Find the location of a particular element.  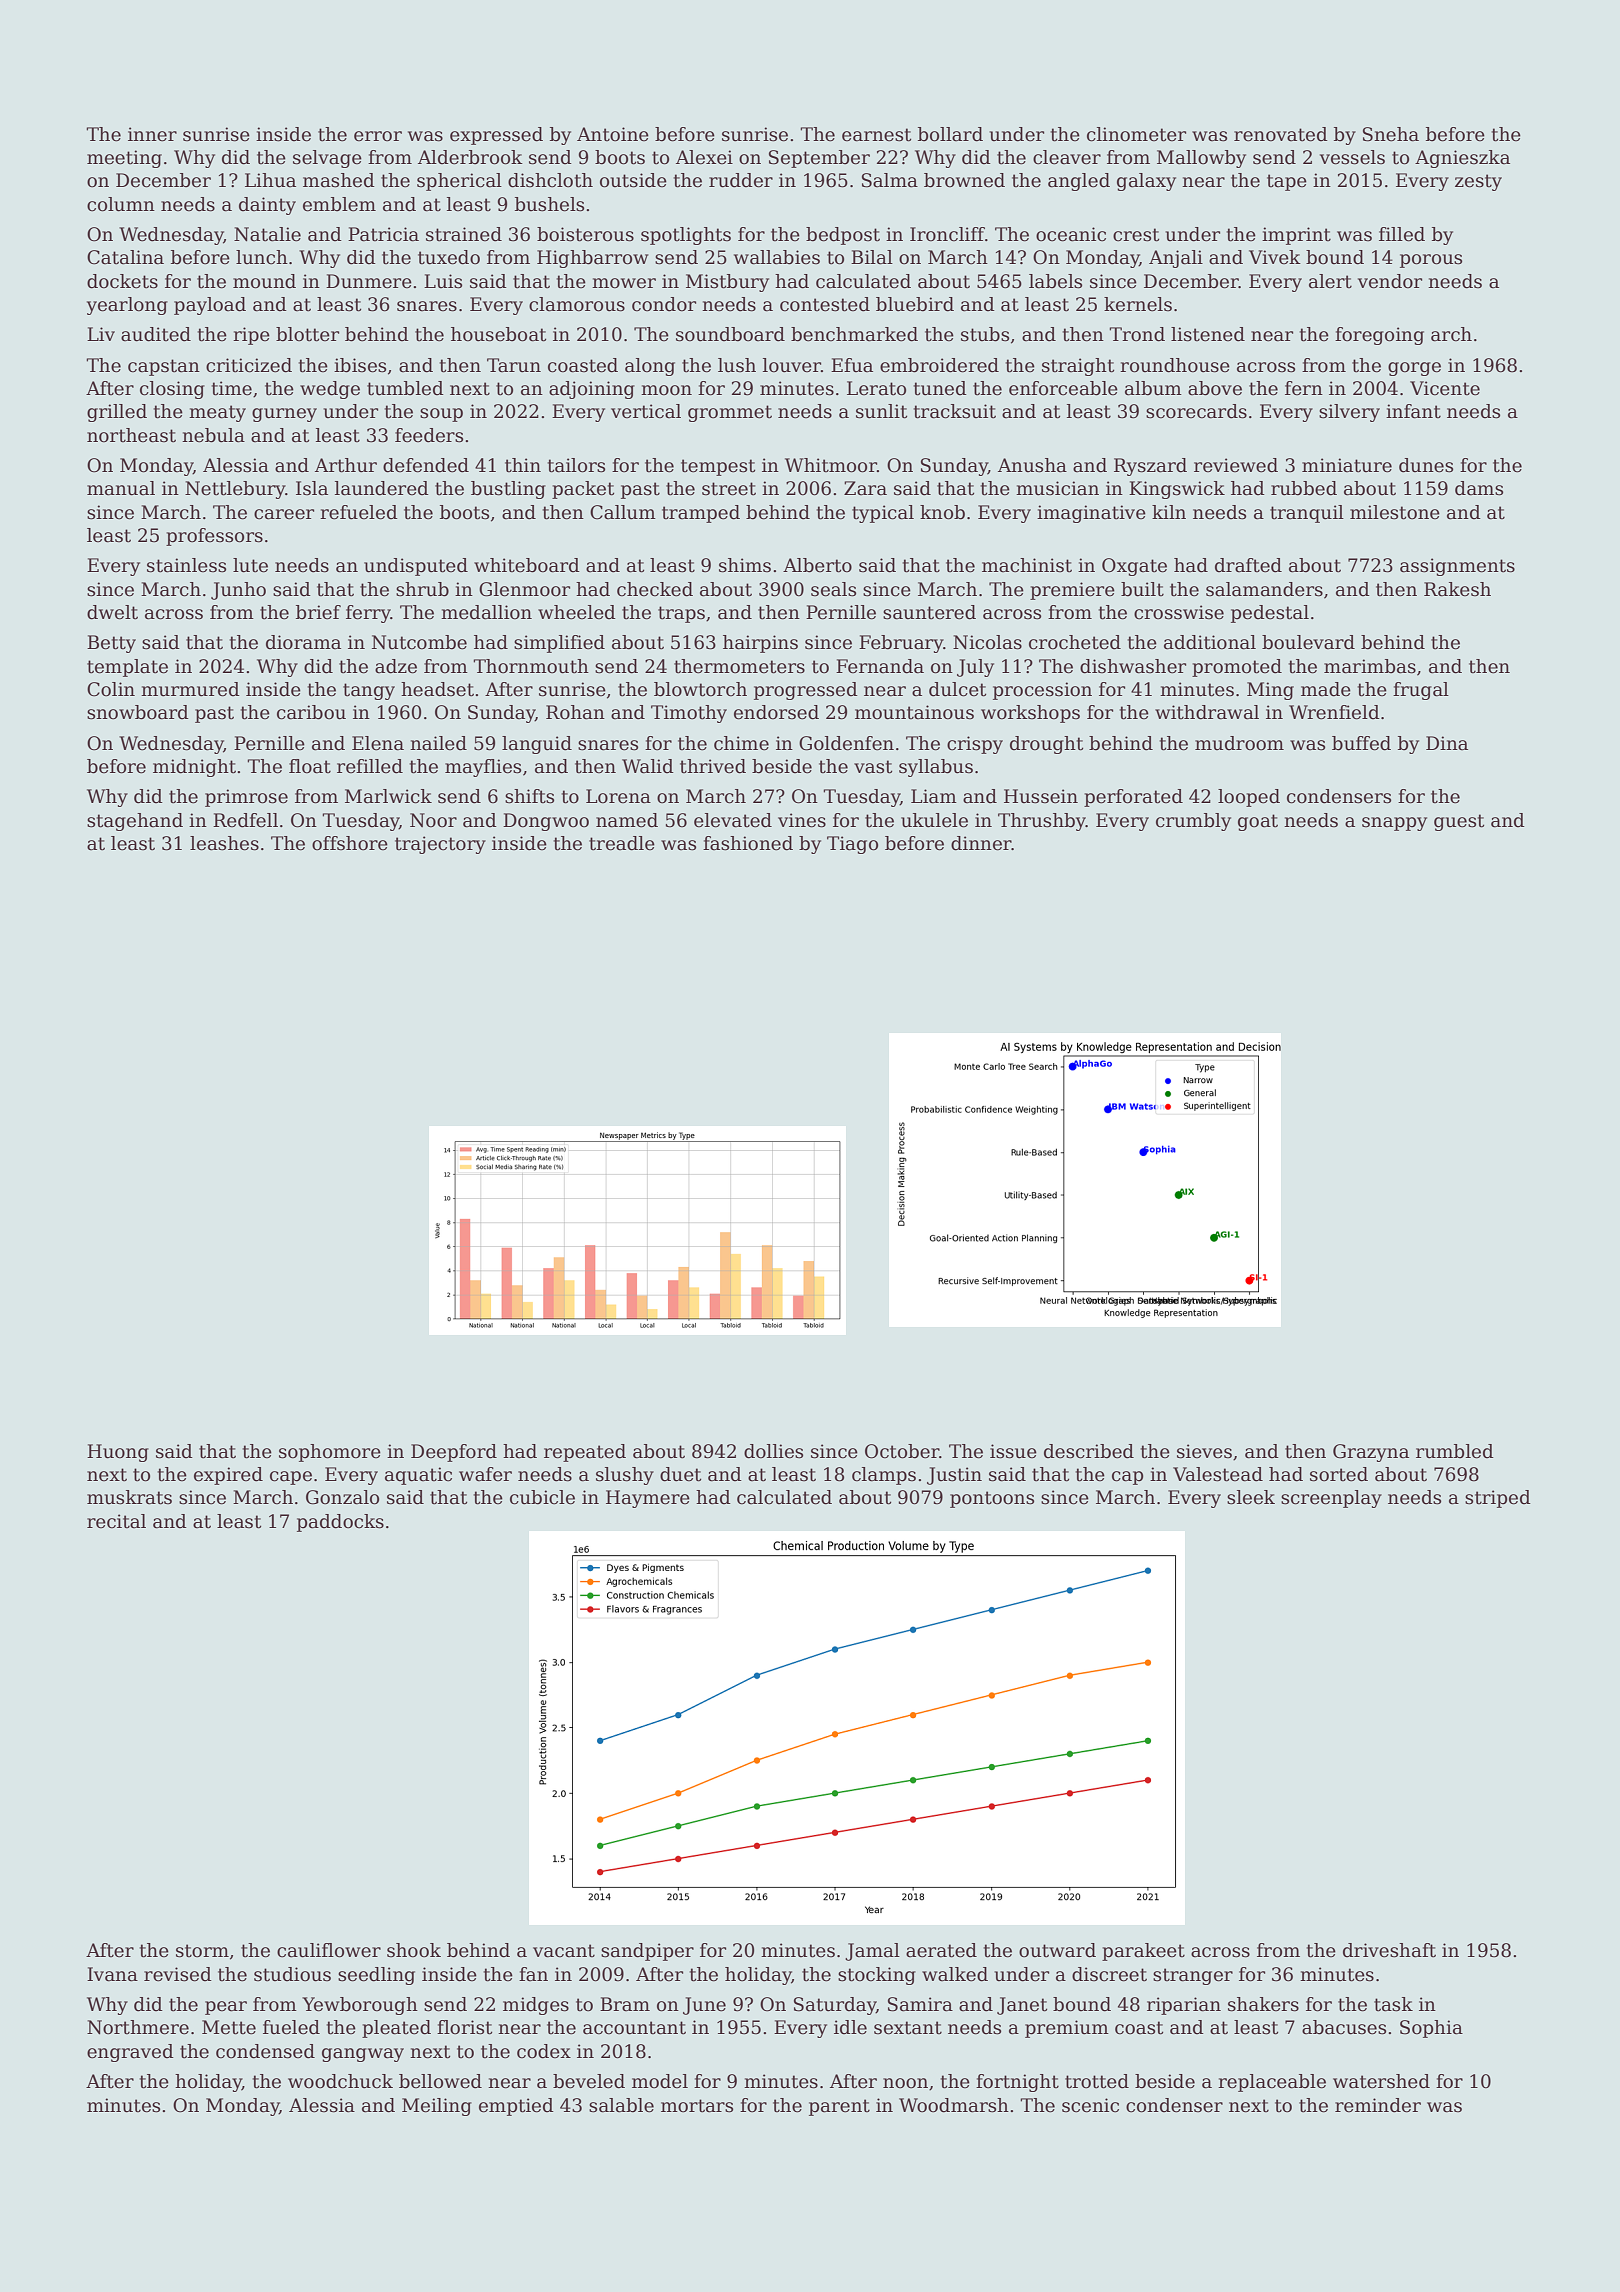

shims is located at coordinates (745, 565).
